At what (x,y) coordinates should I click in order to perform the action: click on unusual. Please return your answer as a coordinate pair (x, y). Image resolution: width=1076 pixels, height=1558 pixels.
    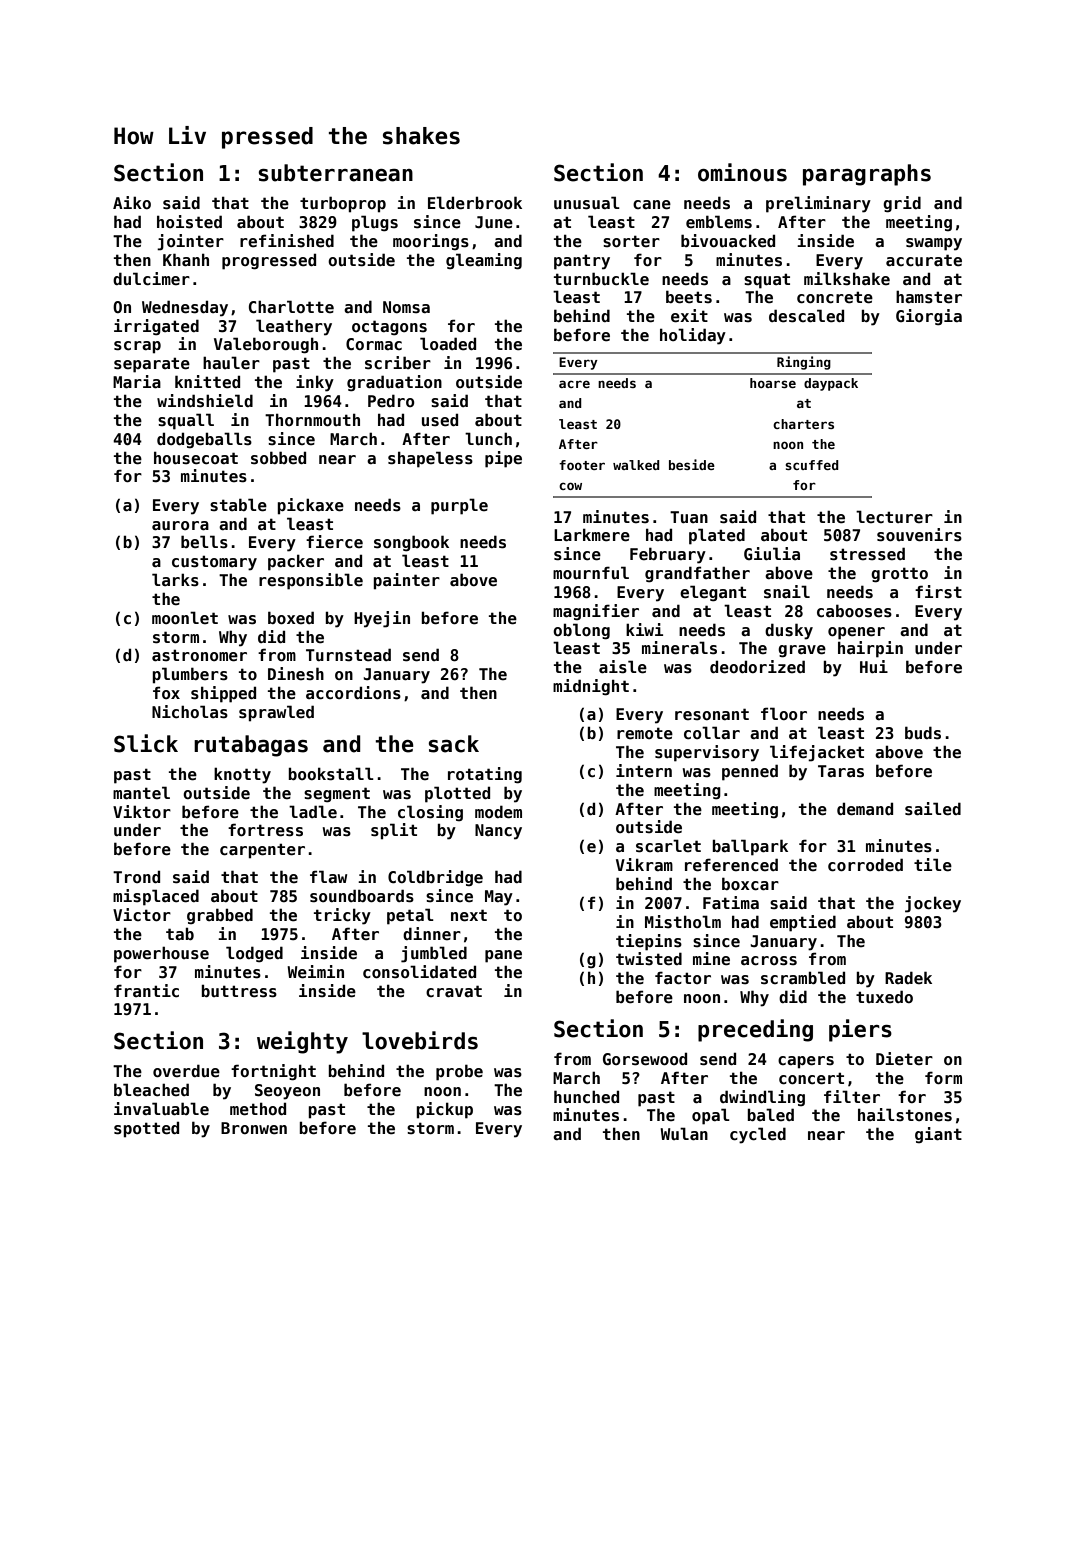
    Looking at the image, I should click on (587, 203).
